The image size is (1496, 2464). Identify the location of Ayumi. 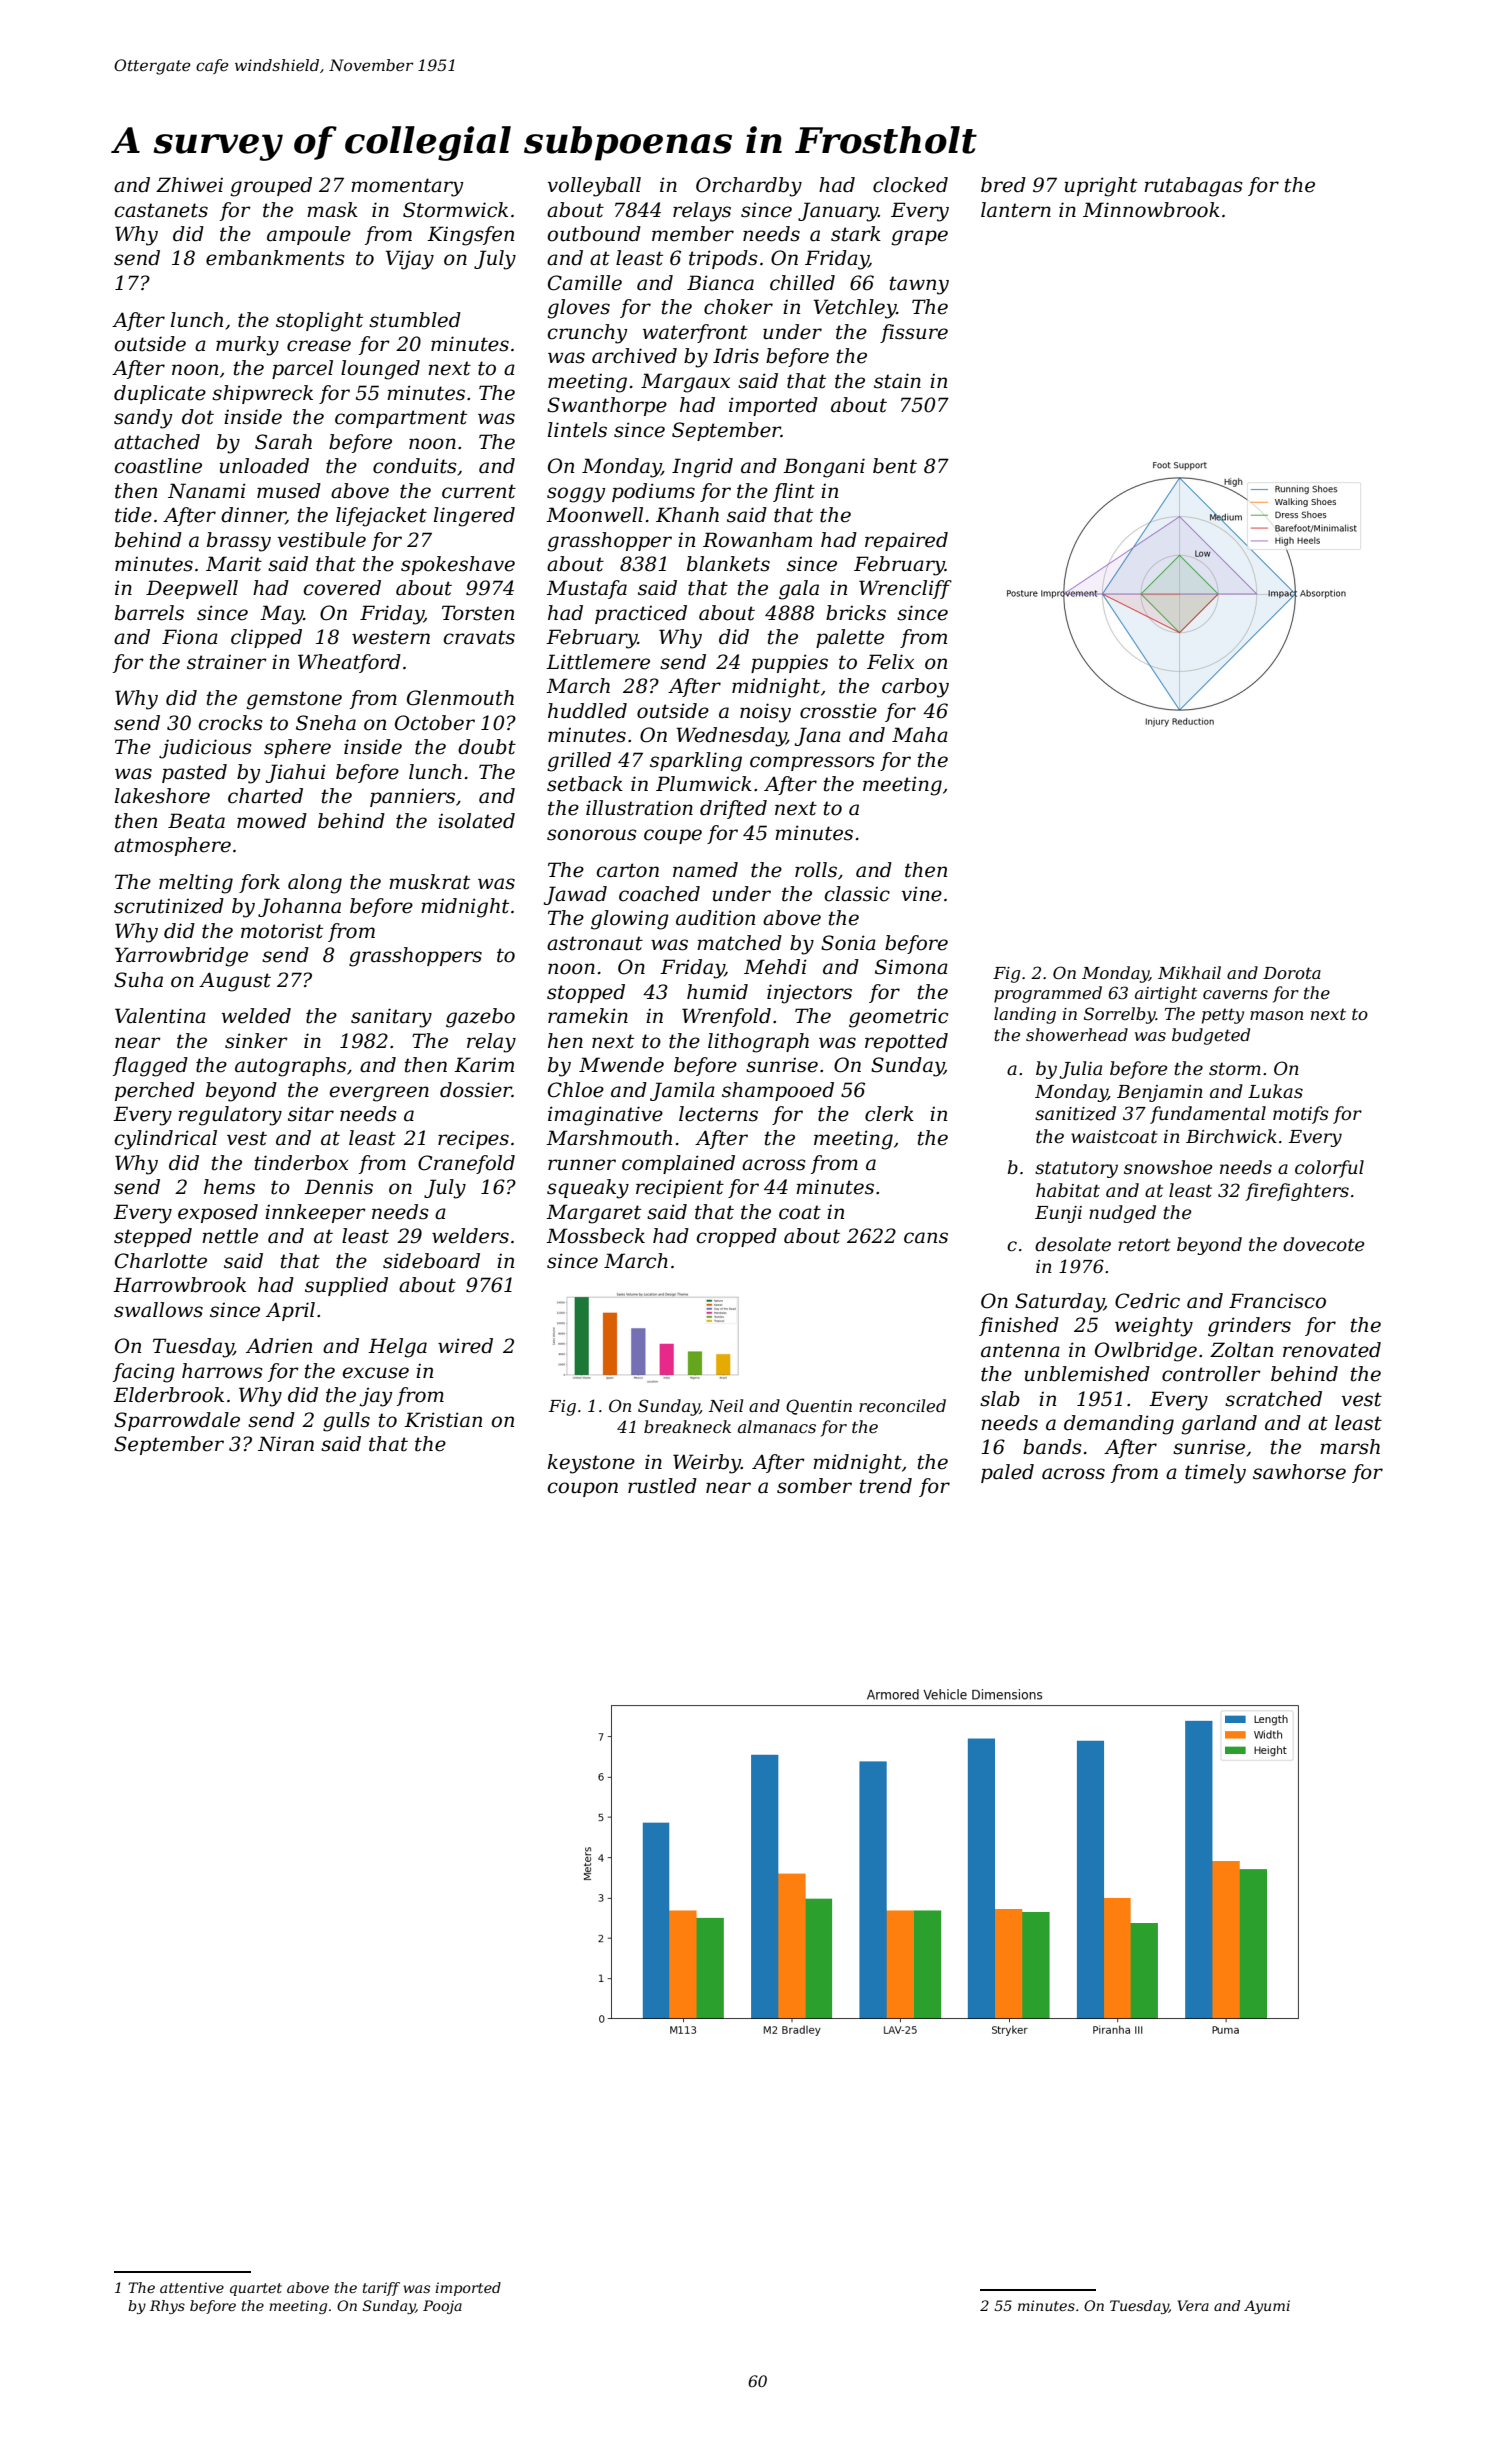
(1267, 2307).
